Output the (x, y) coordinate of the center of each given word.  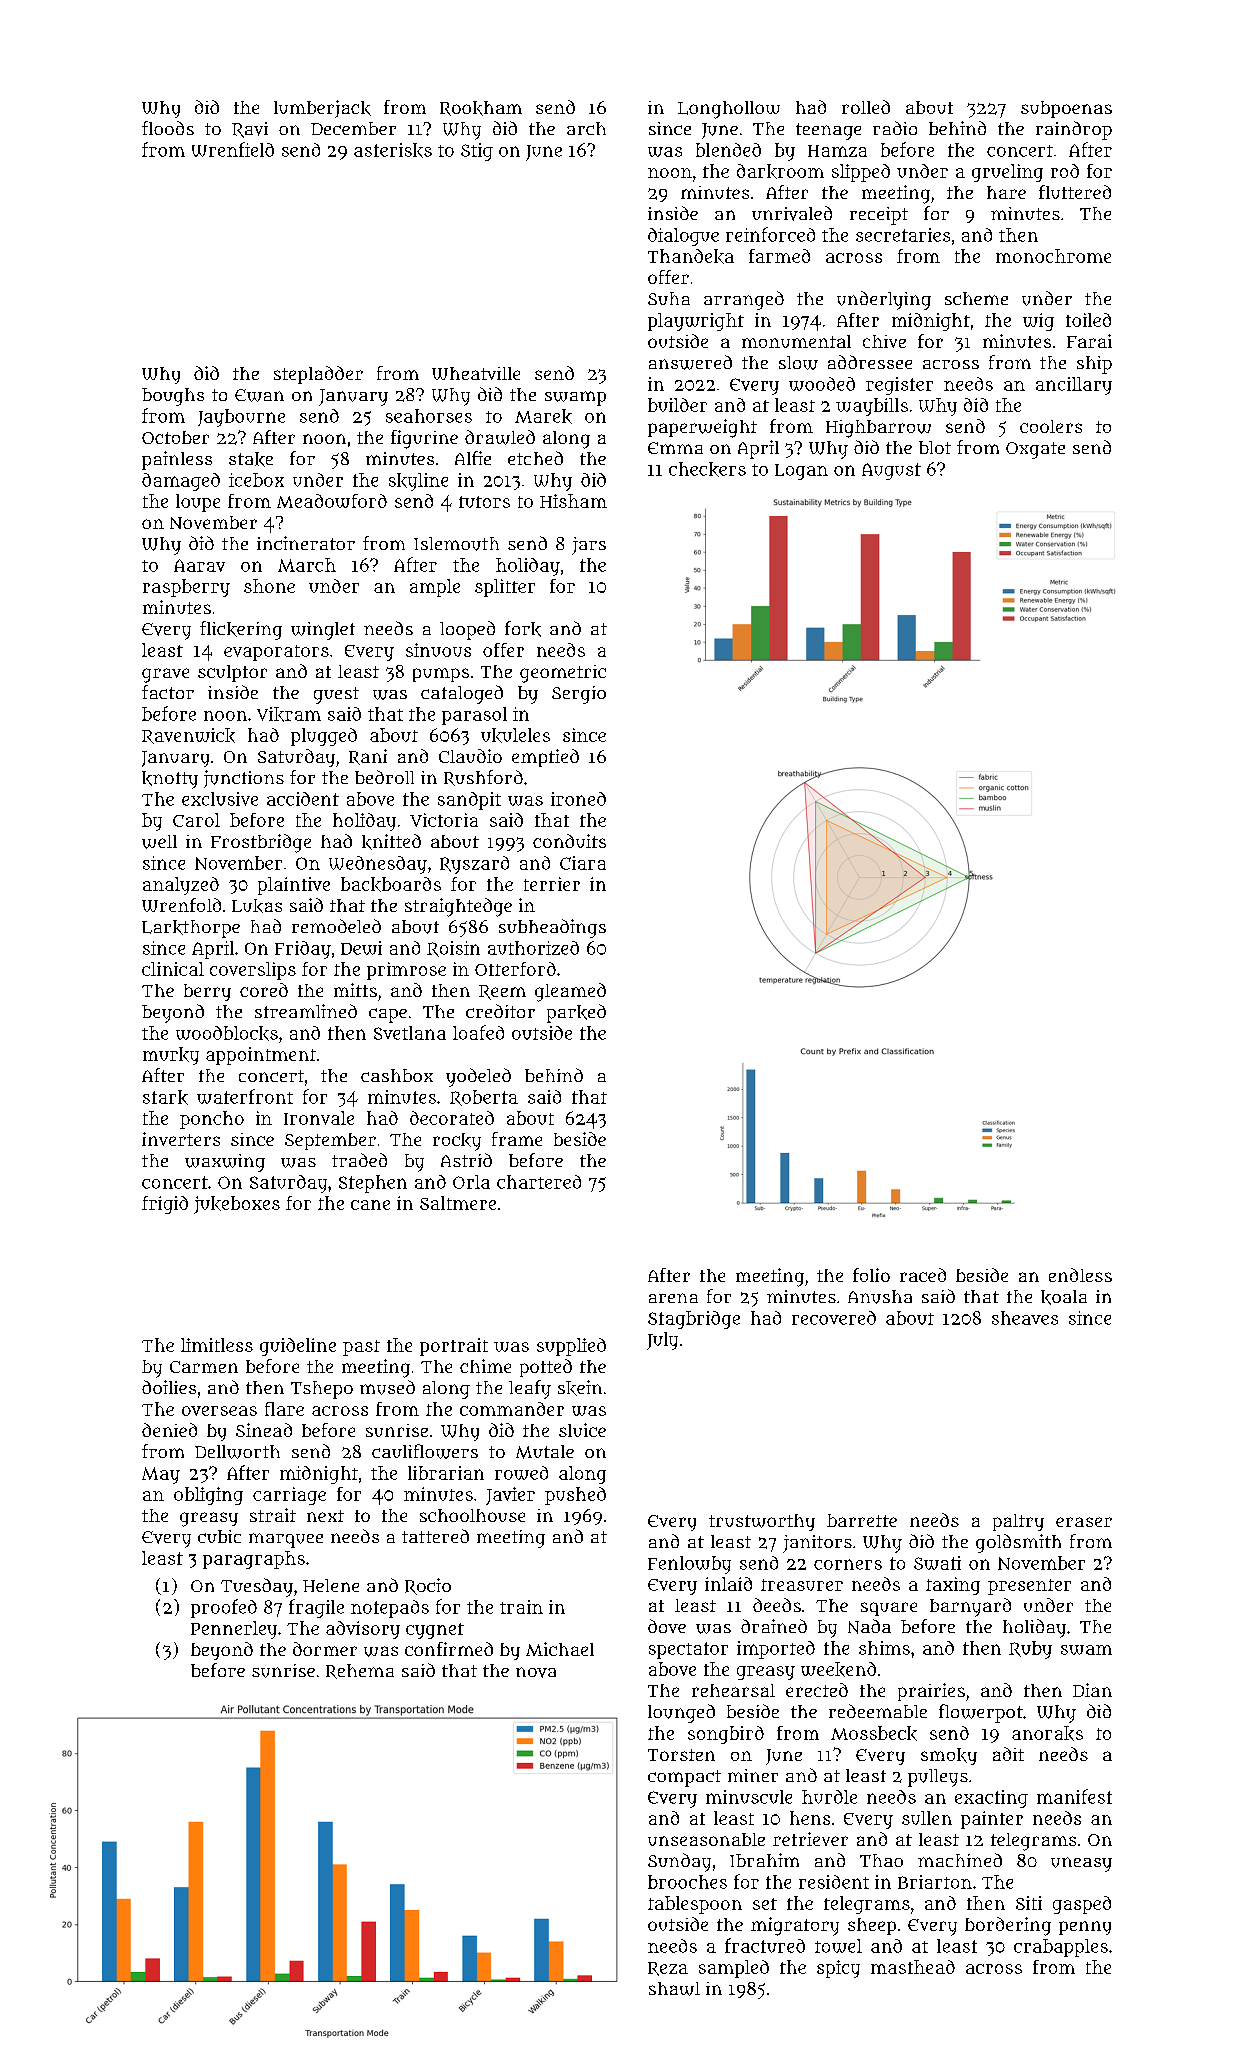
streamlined (306, 1011)
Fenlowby (689, 1565)
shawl (674, 1989)
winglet (323, 631)
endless (1080, 1275)
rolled (866, 107)
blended (728, 150)
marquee (286, 1540)
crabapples (1061, 1948)
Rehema (360, 1671)
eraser (1084, 1522)
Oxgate (1035, 450)
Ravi (250, 130)
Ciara (583, 863)
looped (467, 630)
